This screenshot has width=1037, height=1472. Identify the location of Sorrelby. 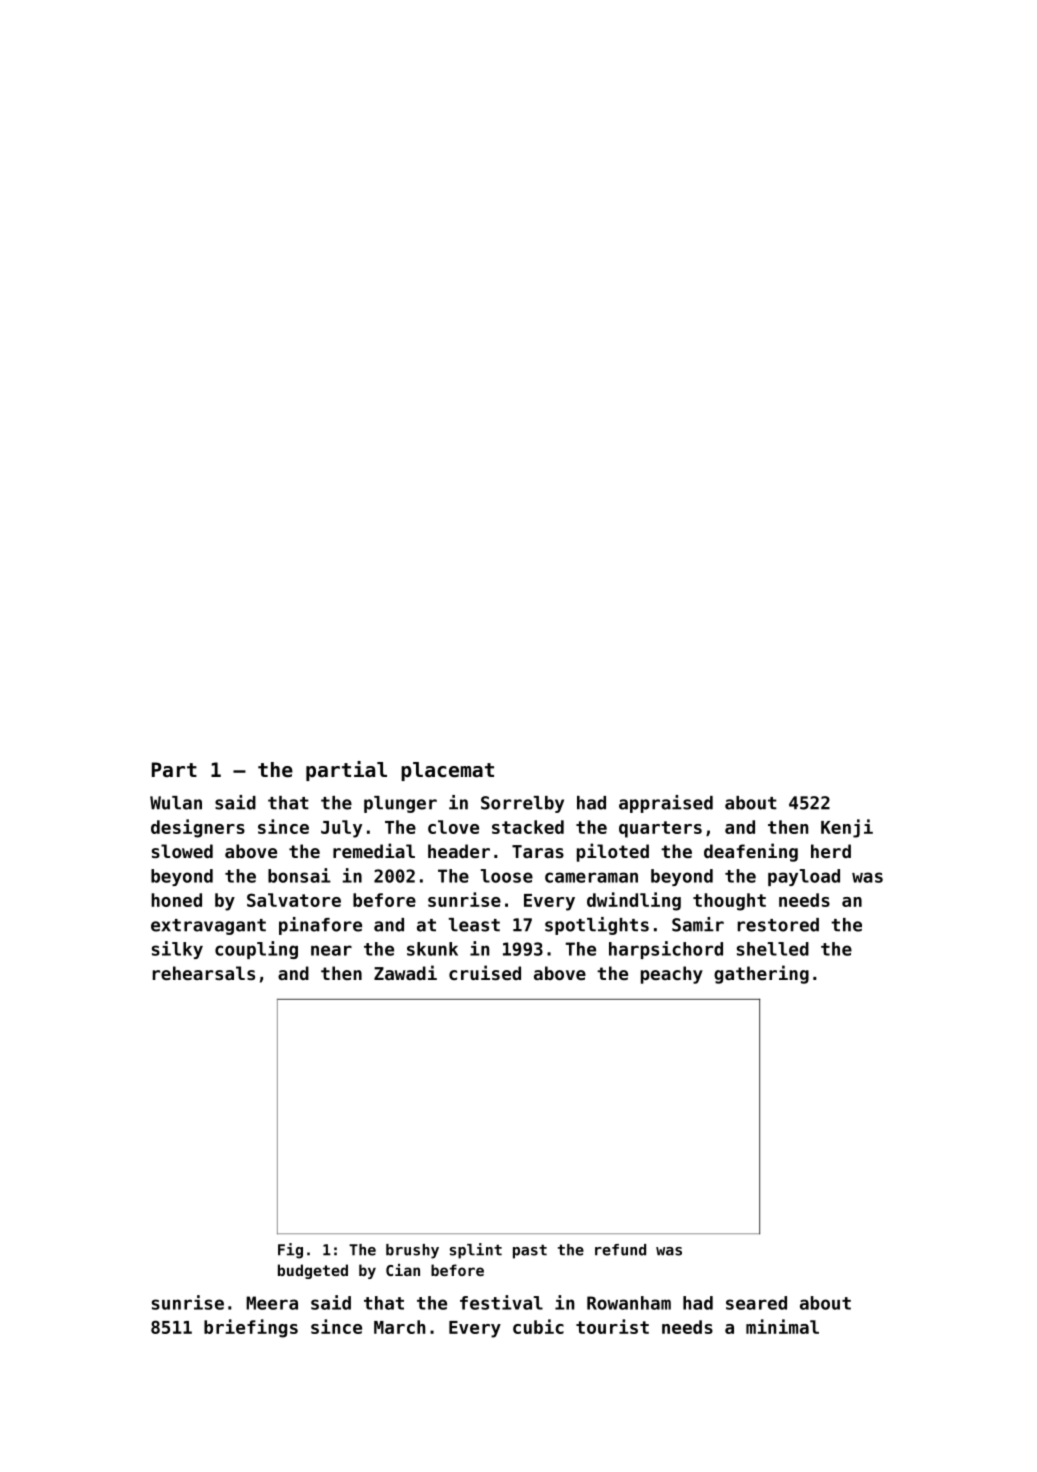
(522, 804).
